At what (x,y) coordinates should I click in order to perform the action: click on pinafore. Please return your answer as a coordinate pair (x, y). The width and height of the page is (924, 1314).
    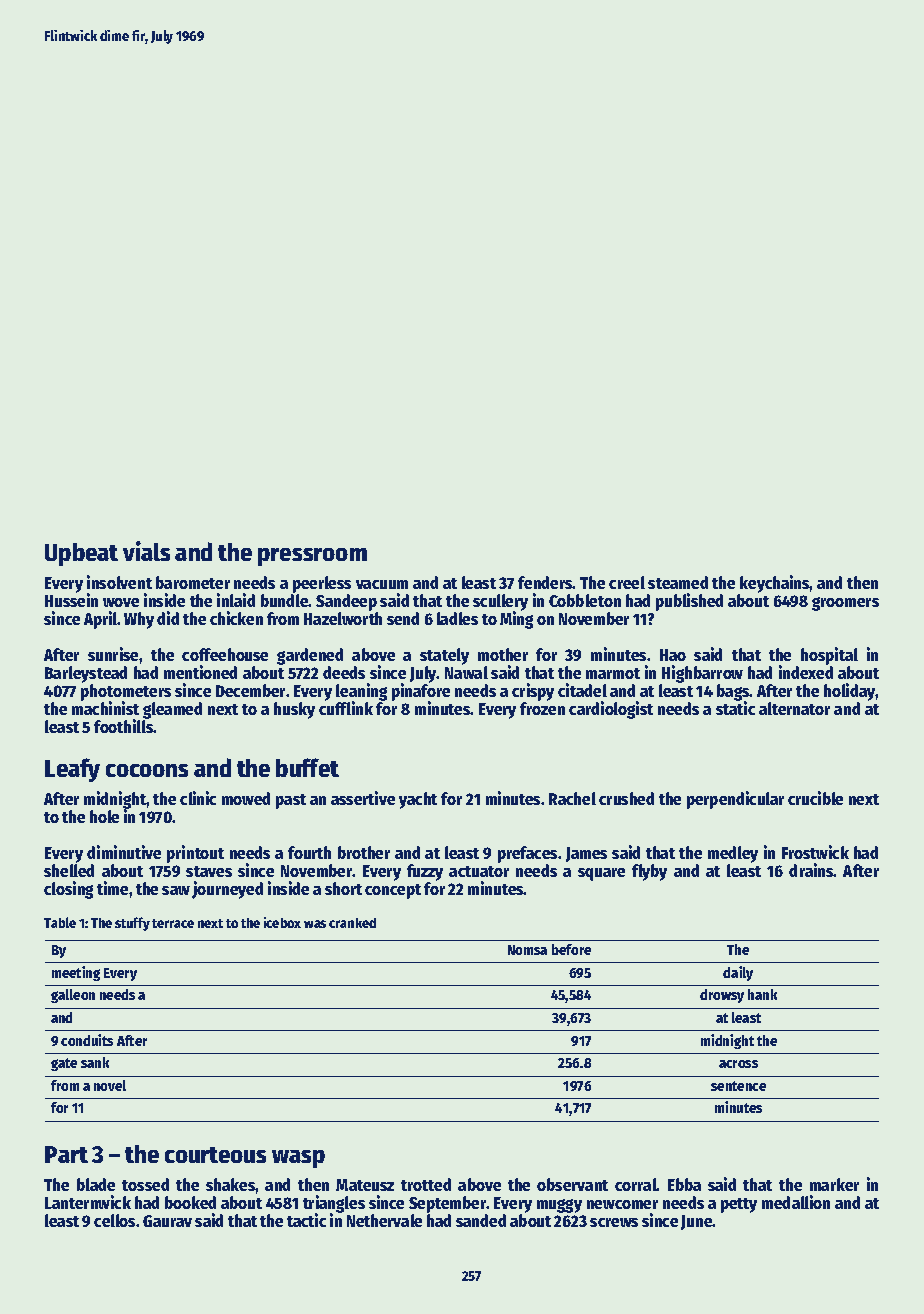
    Looking at the image, I should click on (421, 693).
